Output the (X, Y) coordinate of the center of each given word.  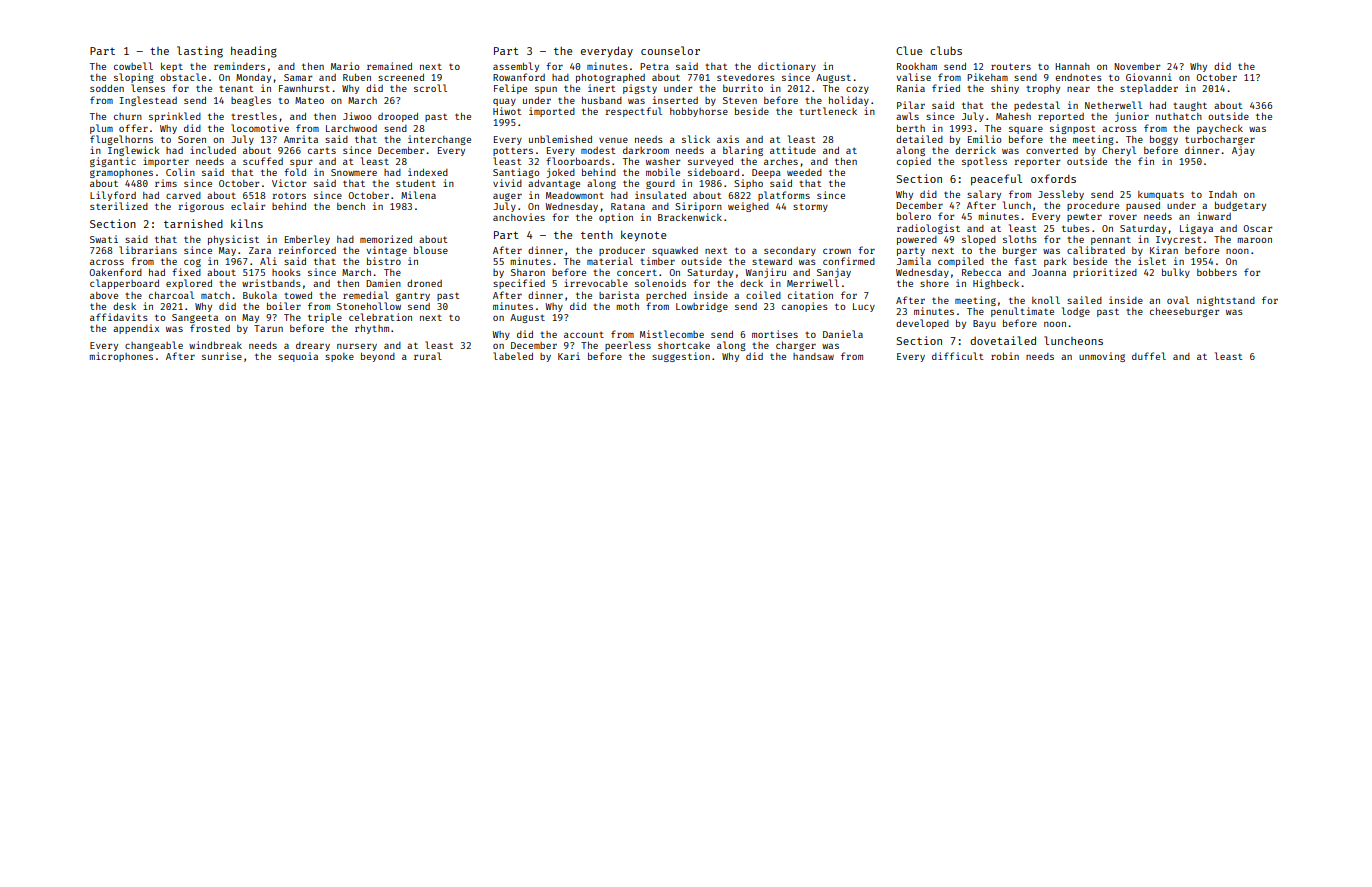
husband (602, 100)
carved (183, 195)
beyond (378, 357)
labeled (513, 356)
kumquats (1161, 195)
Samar (298, 77)
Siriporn (698, 207)
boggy (1164, 140)
